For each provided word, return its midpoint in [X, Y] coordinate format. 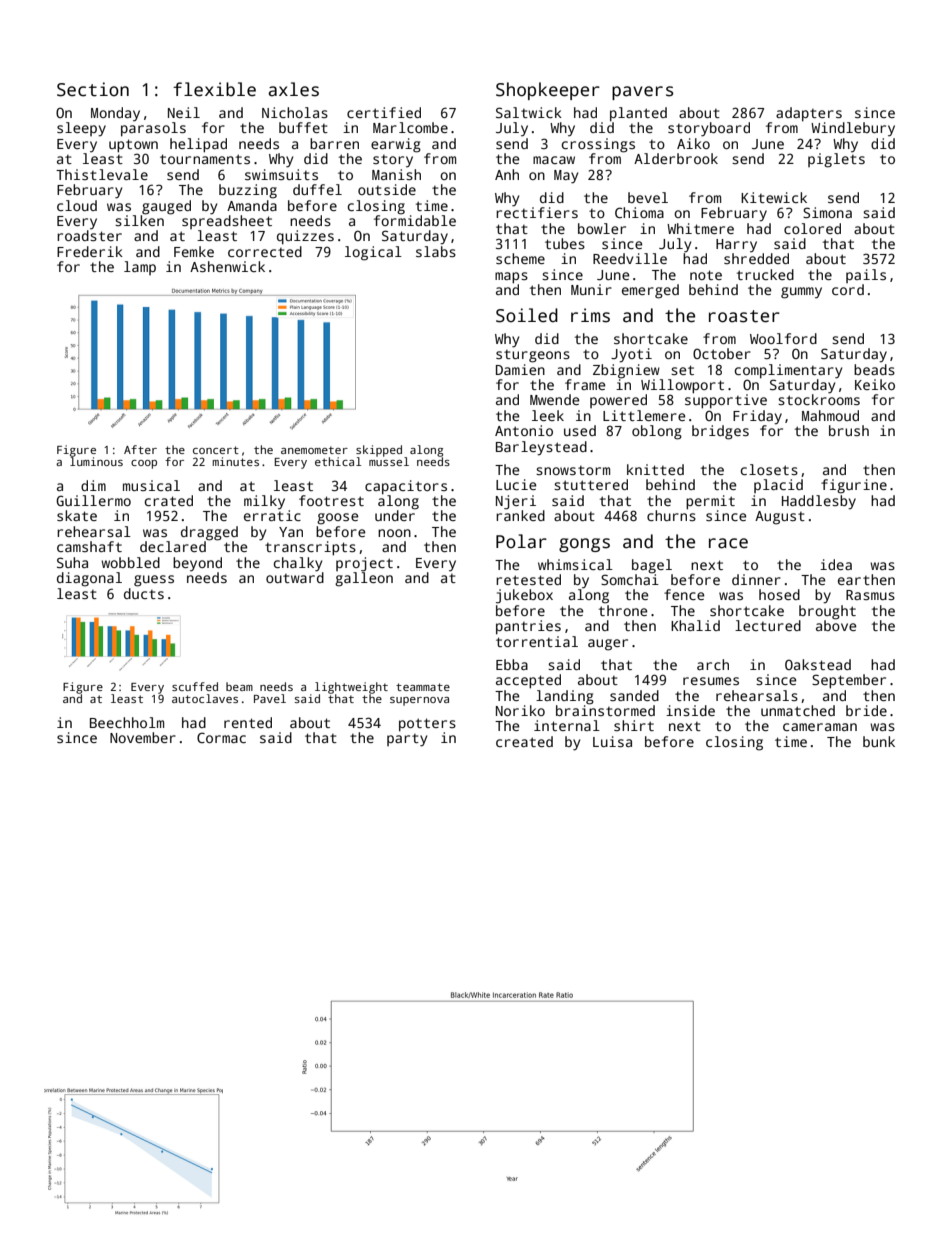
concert [216, 450]
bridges [720, 432]
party [407, 740]
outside [387, 189]
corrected [265, 251]
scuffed [195, 686]
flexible [214, 89]
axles [293, 89]
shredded [756, 258]
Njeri [516, 502]
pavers [643, 93]
